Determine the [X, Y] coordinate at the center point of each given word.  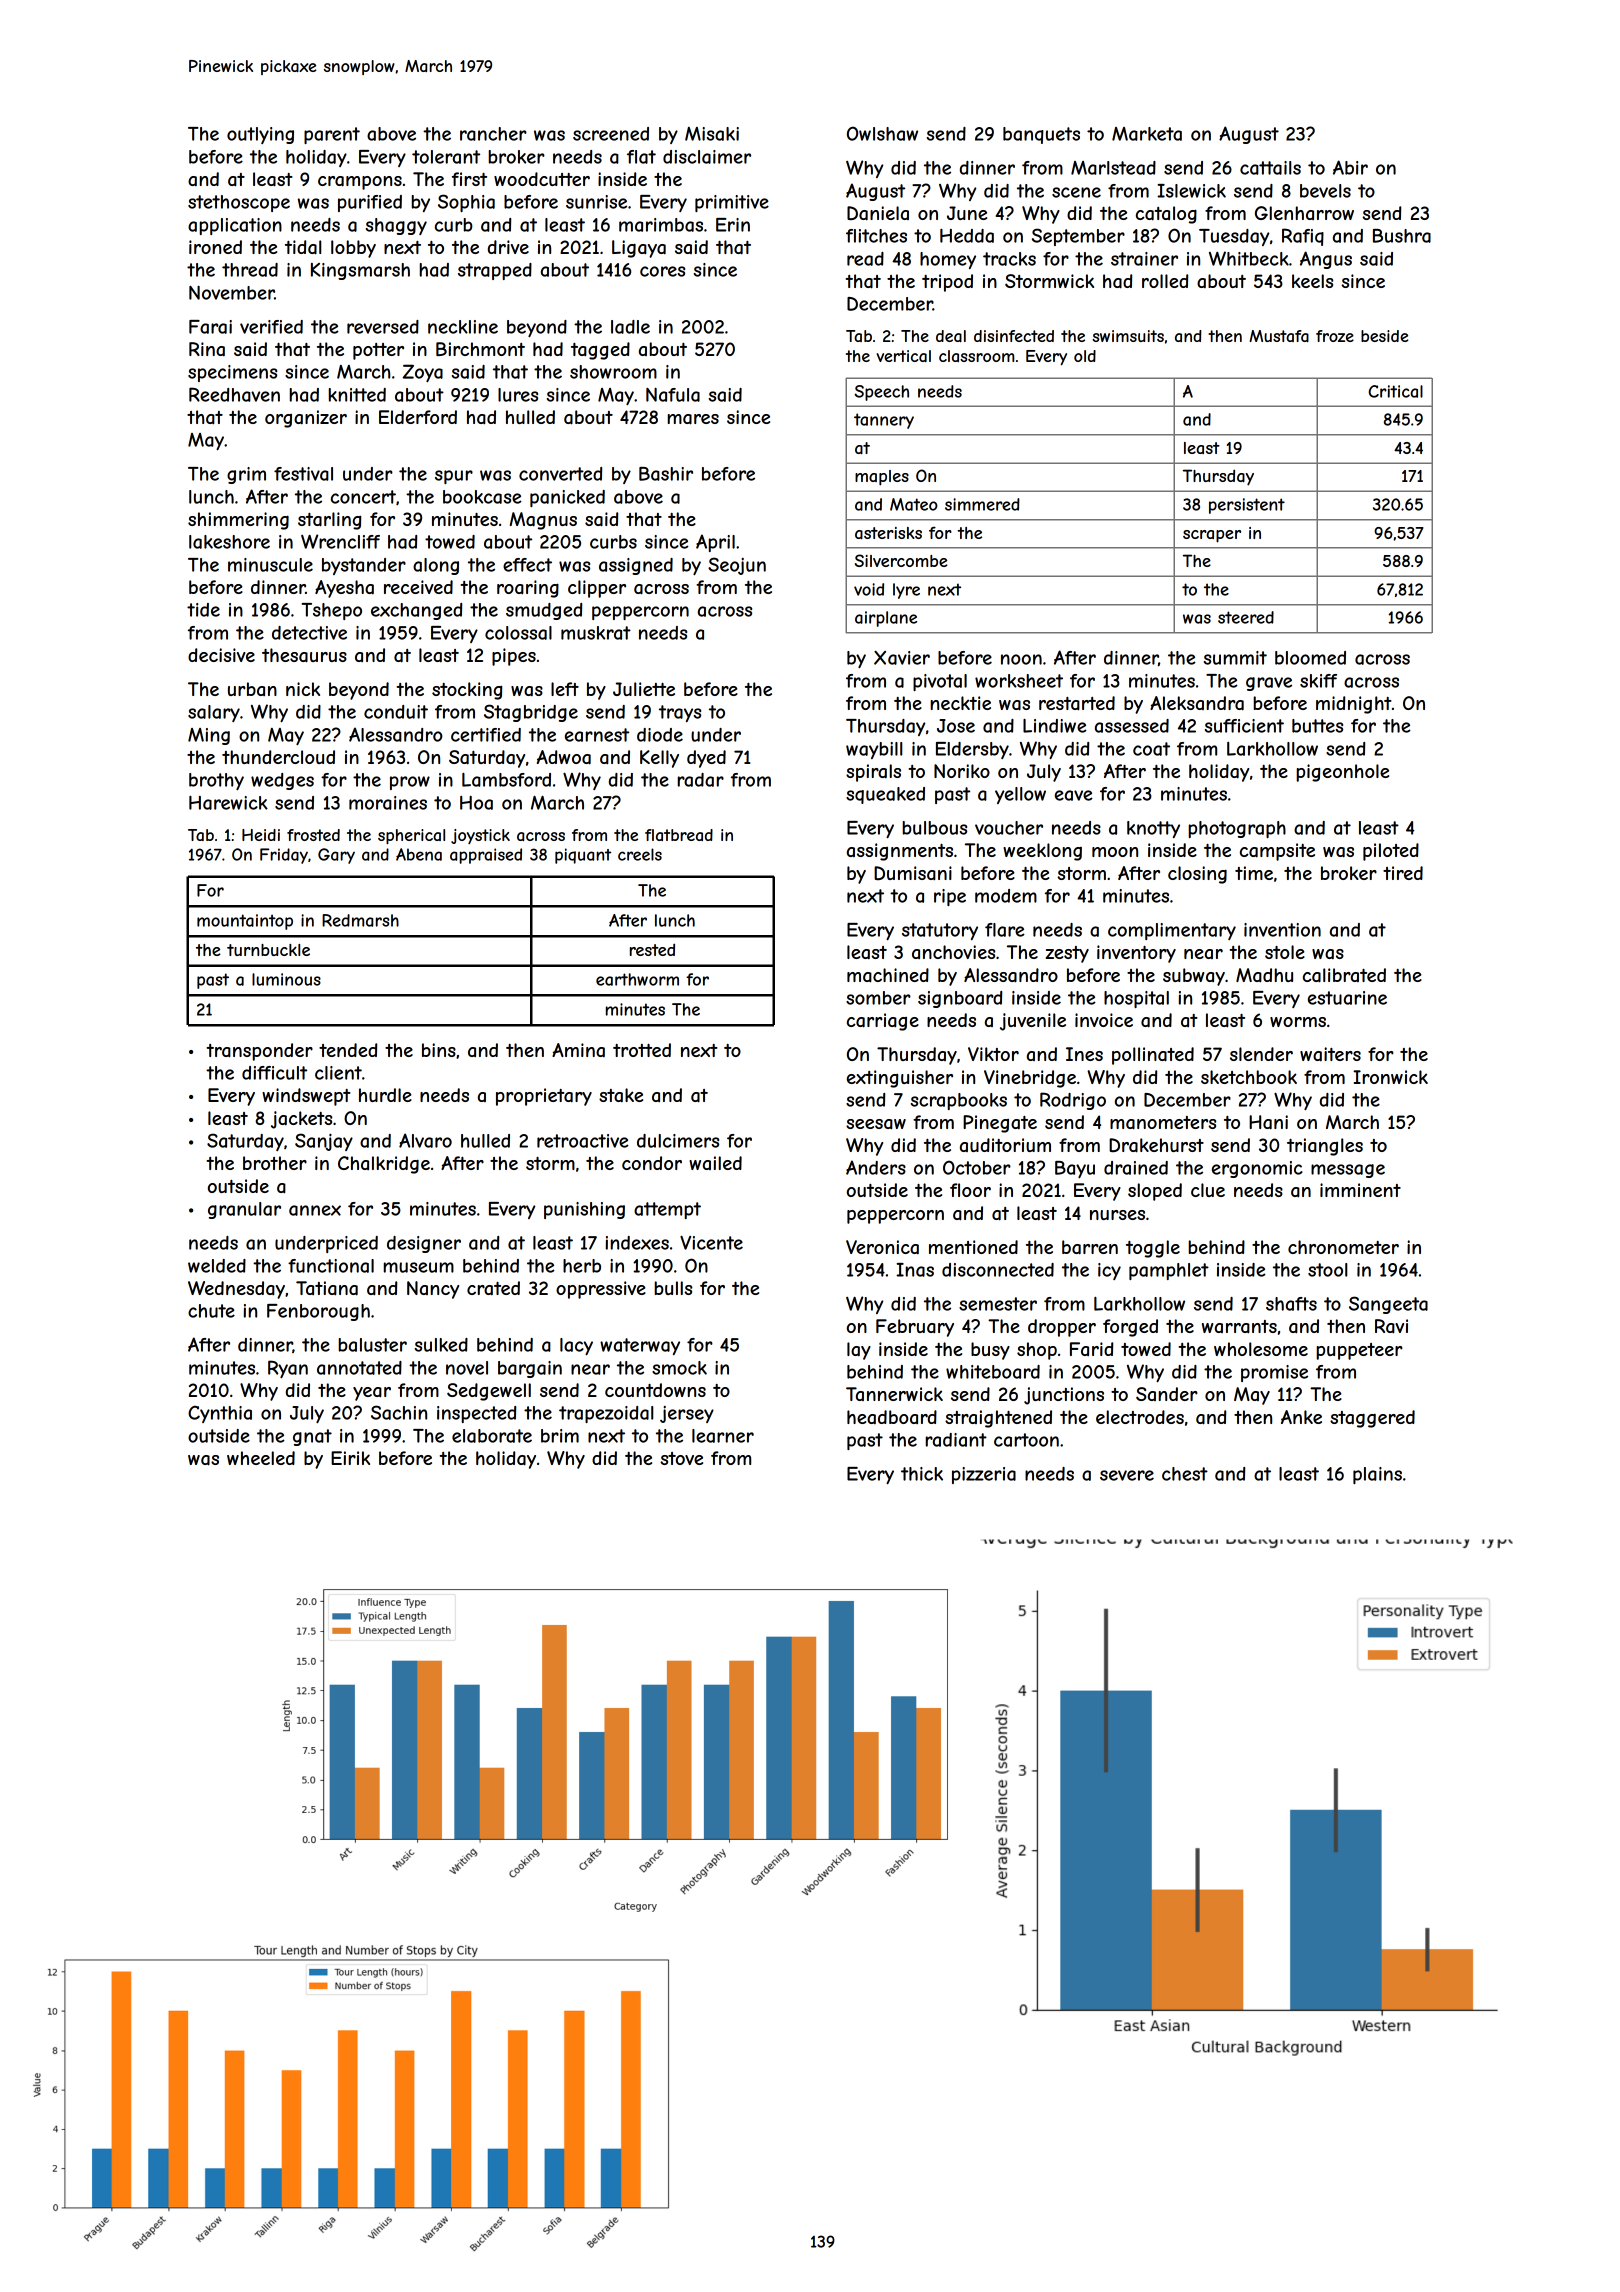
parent [332, 135]
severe [1127, 1475]
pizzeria [984, 1475]
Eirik [350, 1458]
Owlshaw [882, 133]
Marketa [1147, 134]
